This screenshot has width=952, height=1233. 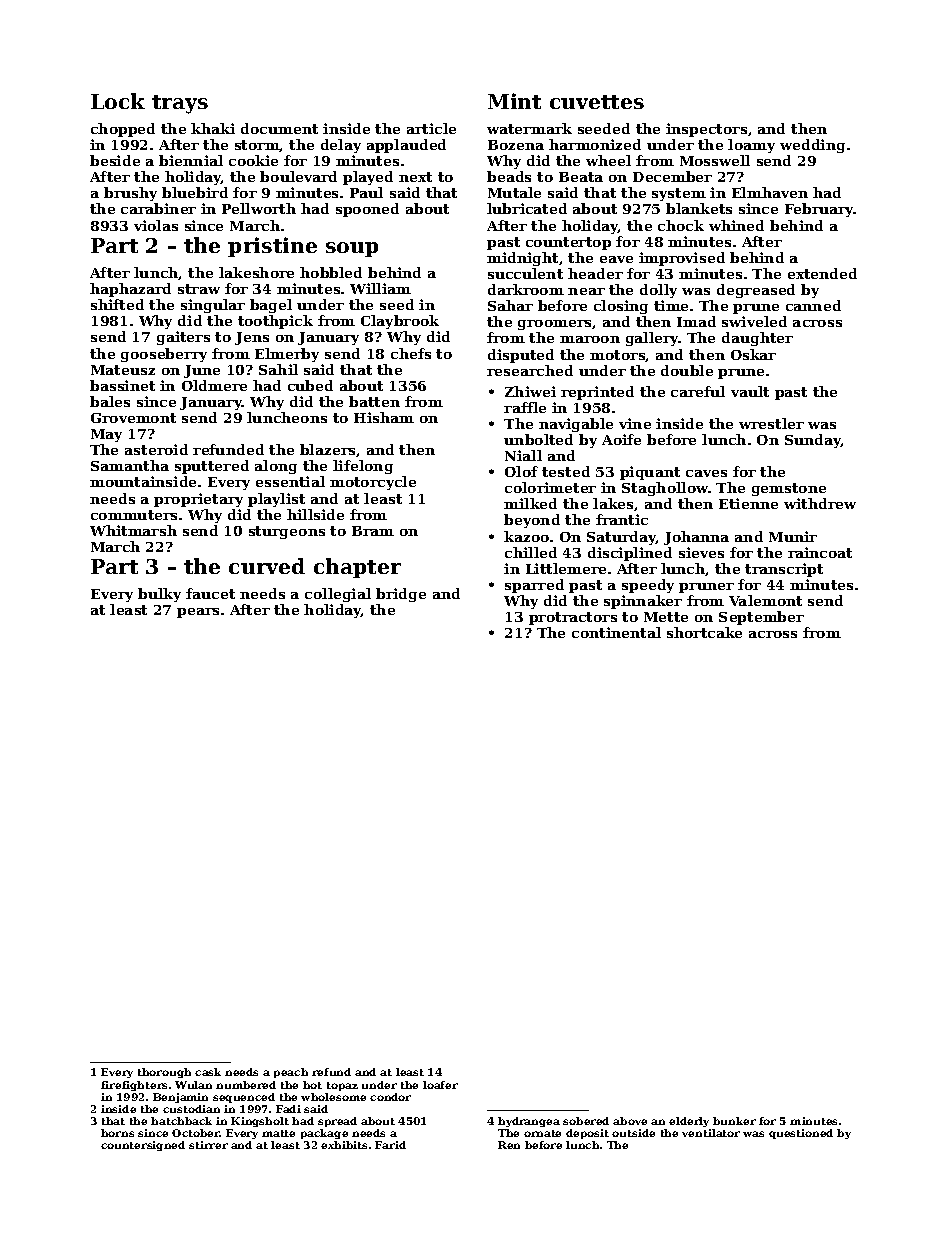 I want to click on collegial, so click(x=338, y=595).
